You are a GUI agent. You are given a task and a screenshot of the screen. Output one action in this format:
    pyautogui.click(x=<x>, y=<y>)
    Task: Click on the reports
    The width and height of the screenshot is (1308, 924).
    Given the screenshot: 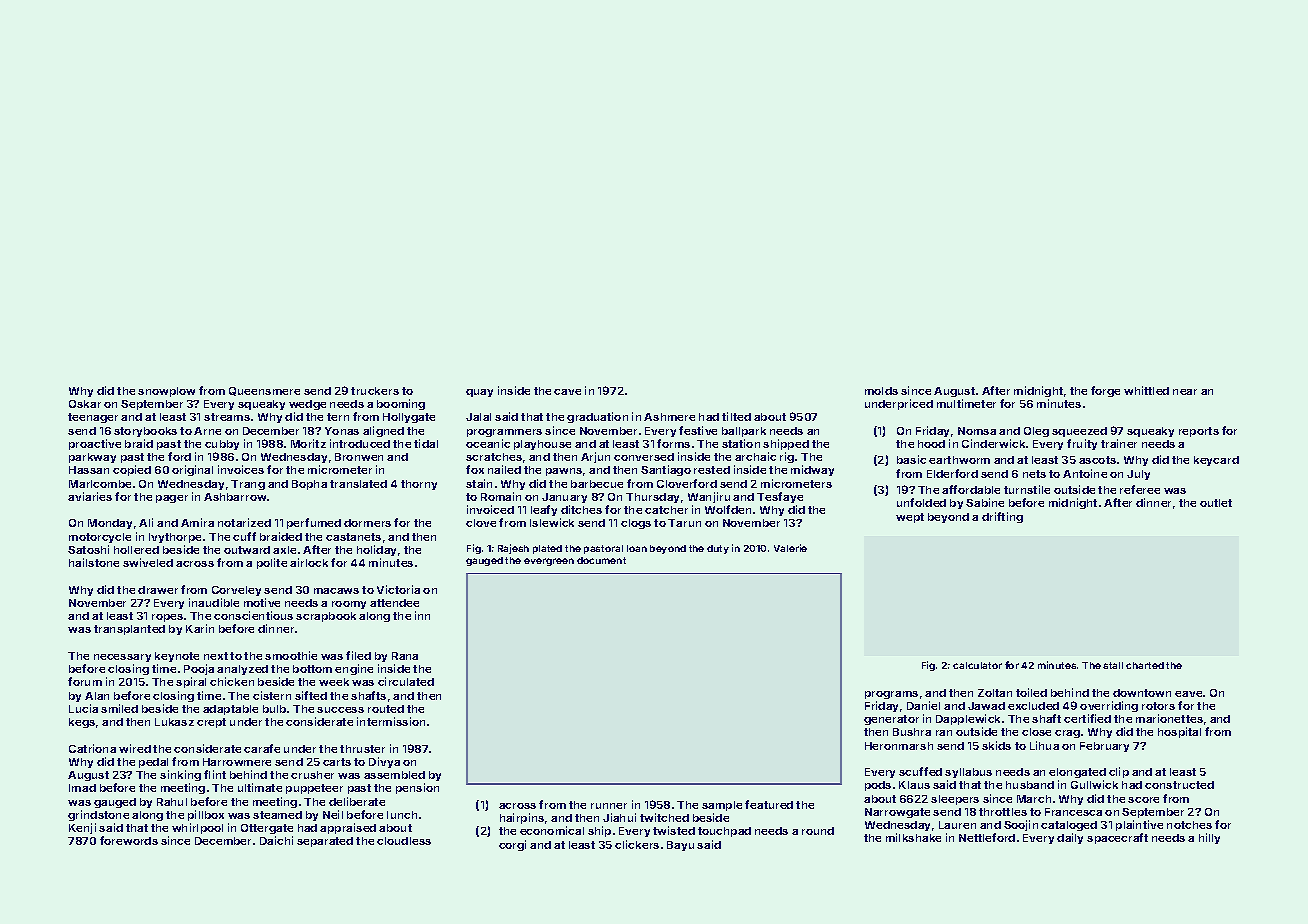 What is the action you would take?
    pyautogui.click(x=1199, y=432)
